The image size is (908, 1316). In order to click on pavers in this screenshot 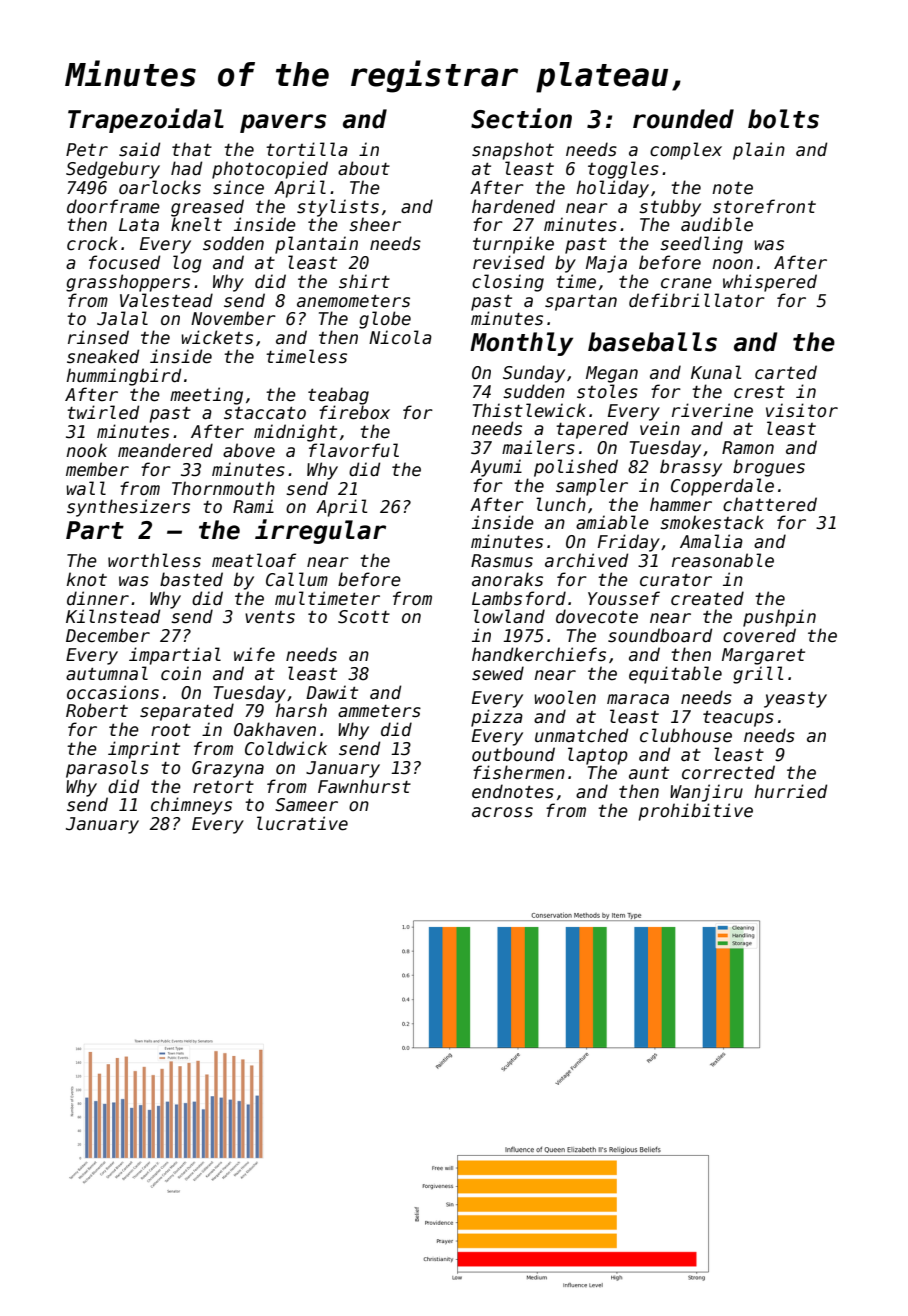, I will do `click(283, 123)`.
